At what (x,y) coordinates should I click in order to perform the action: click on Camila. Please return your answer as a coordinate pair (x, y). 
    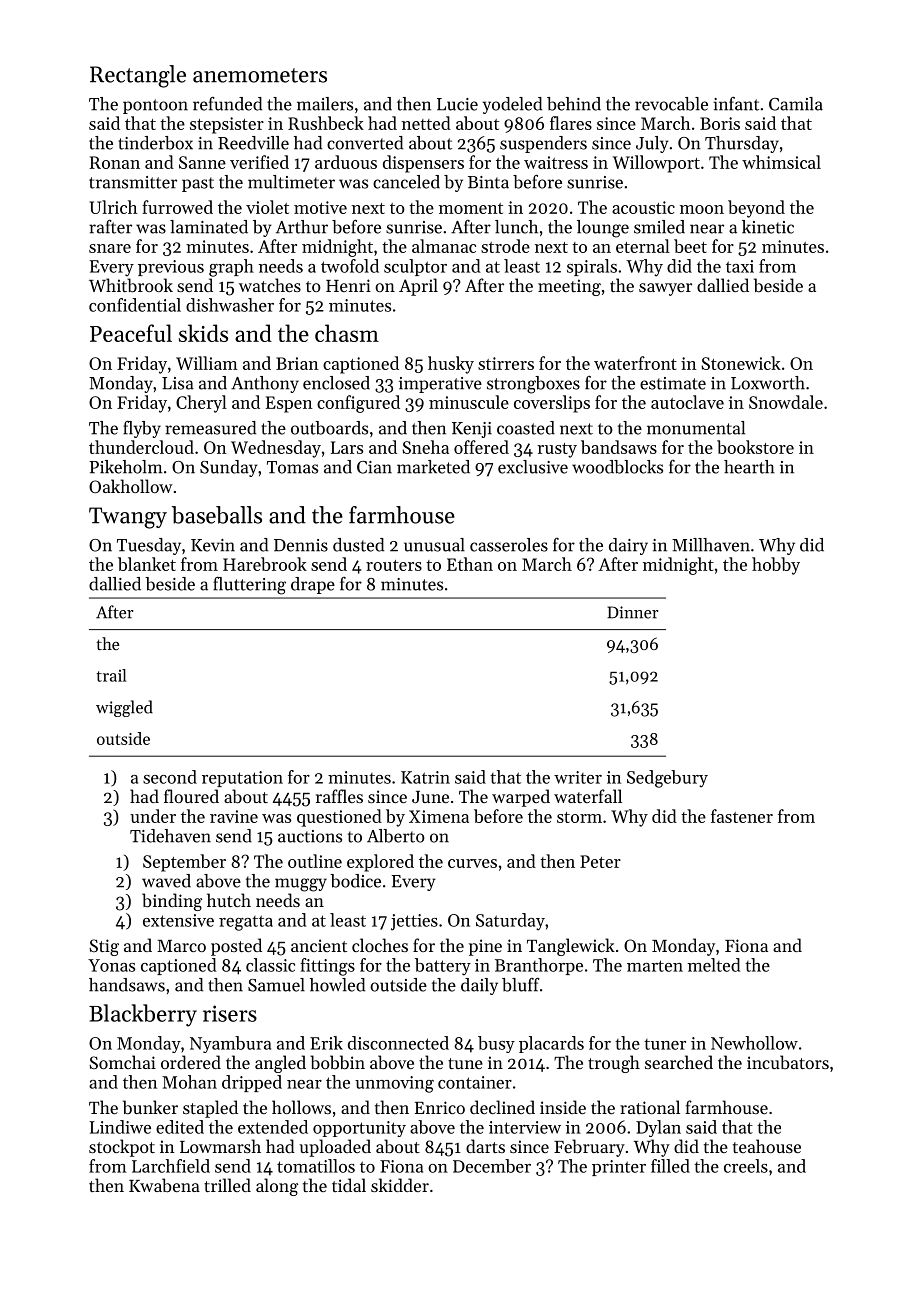
    Looking at the image, I should click on (796, 104).
